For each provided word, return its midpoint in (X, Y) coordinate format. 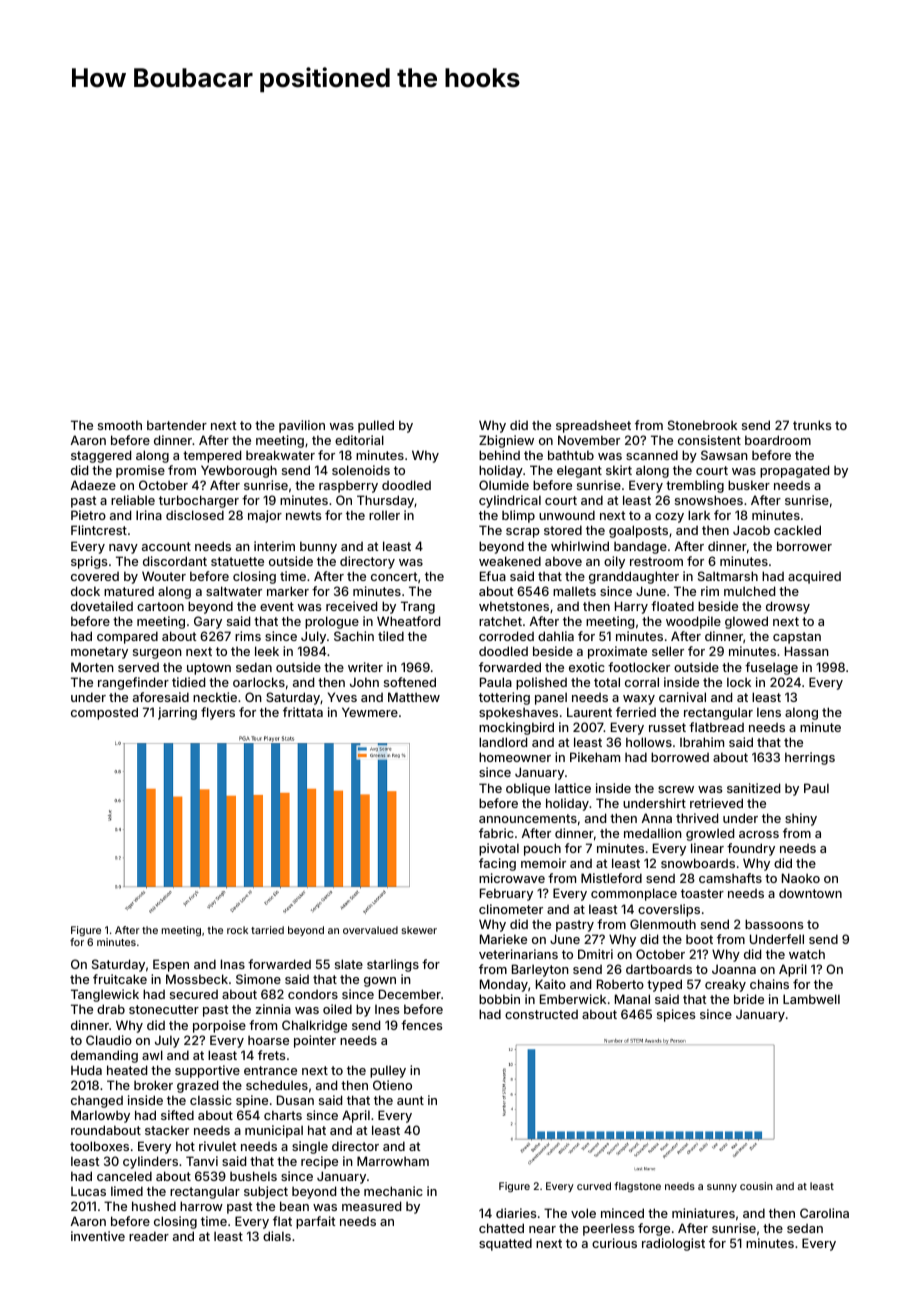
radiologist (673, 1244)
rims (248, 636)
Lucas (88, 1191)
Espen (171, 965)
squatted (505, 1244)
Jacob (751, 530)
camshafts (730, 878)
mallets (574, 591)
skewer (419, 930)
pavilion (302, 426)
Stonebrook (702, 425)
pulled (376, 426)
